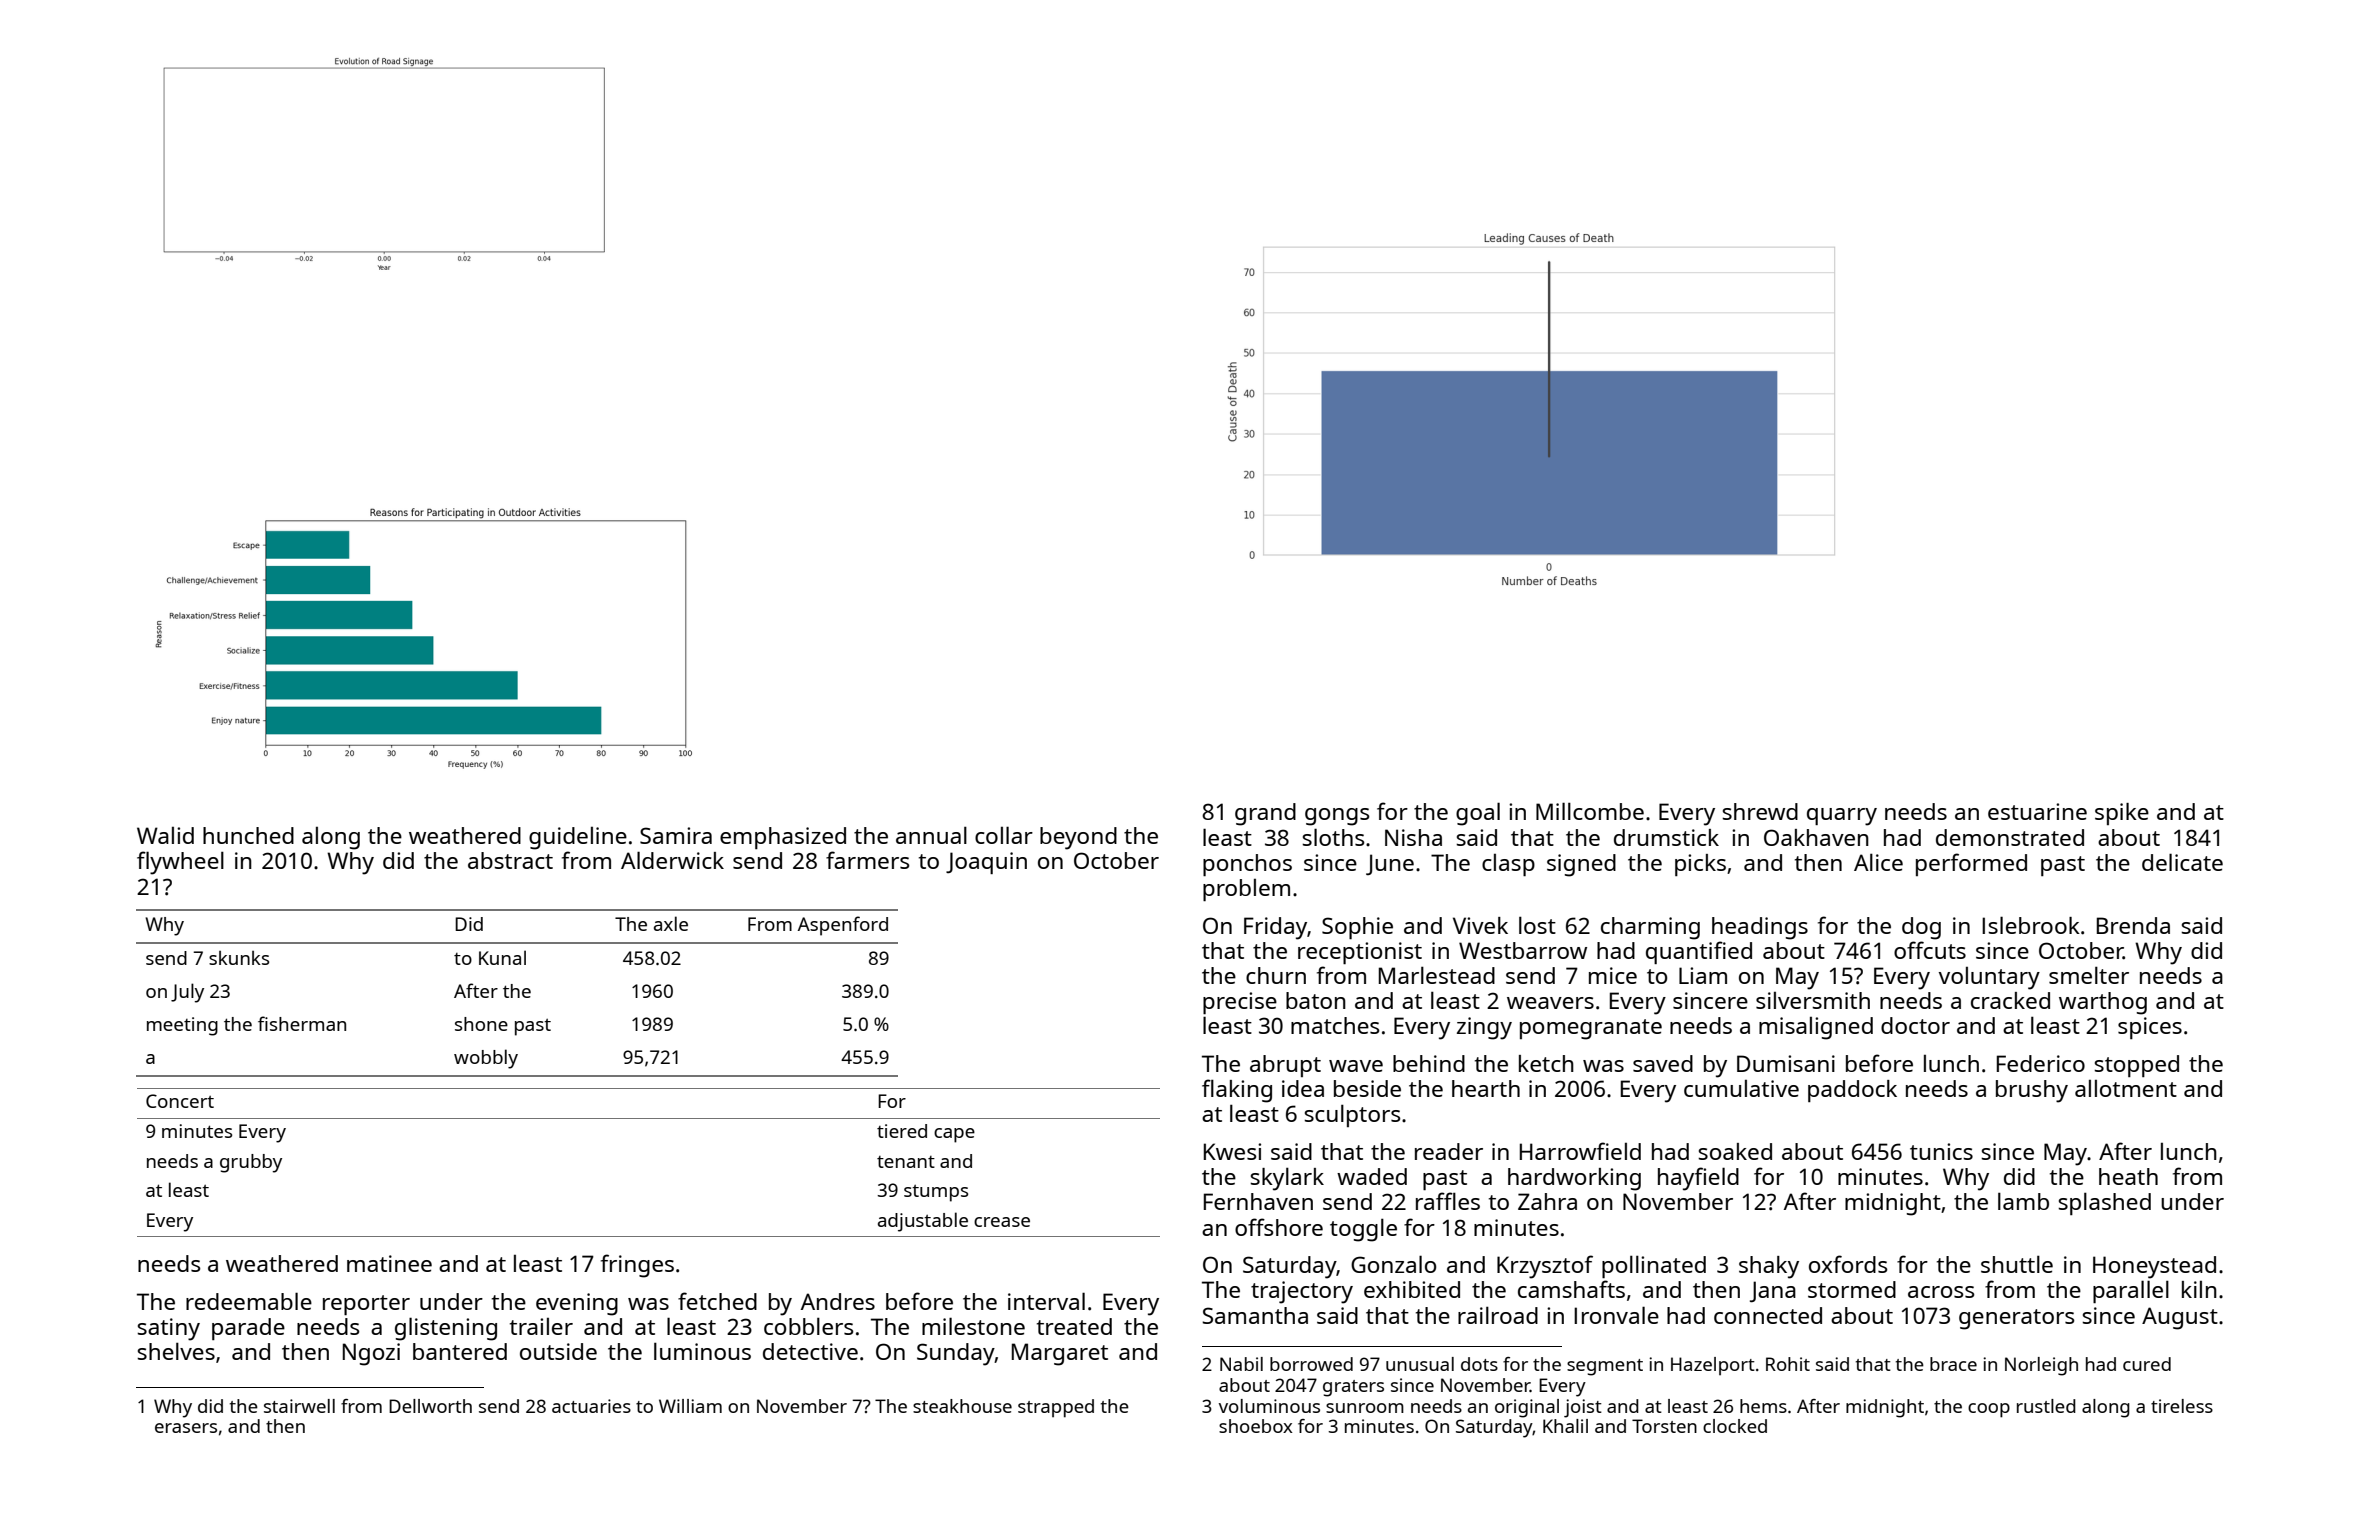 This image has height=1528, width=2361. I want to click on Dumisani, so click(1786, 1063).
